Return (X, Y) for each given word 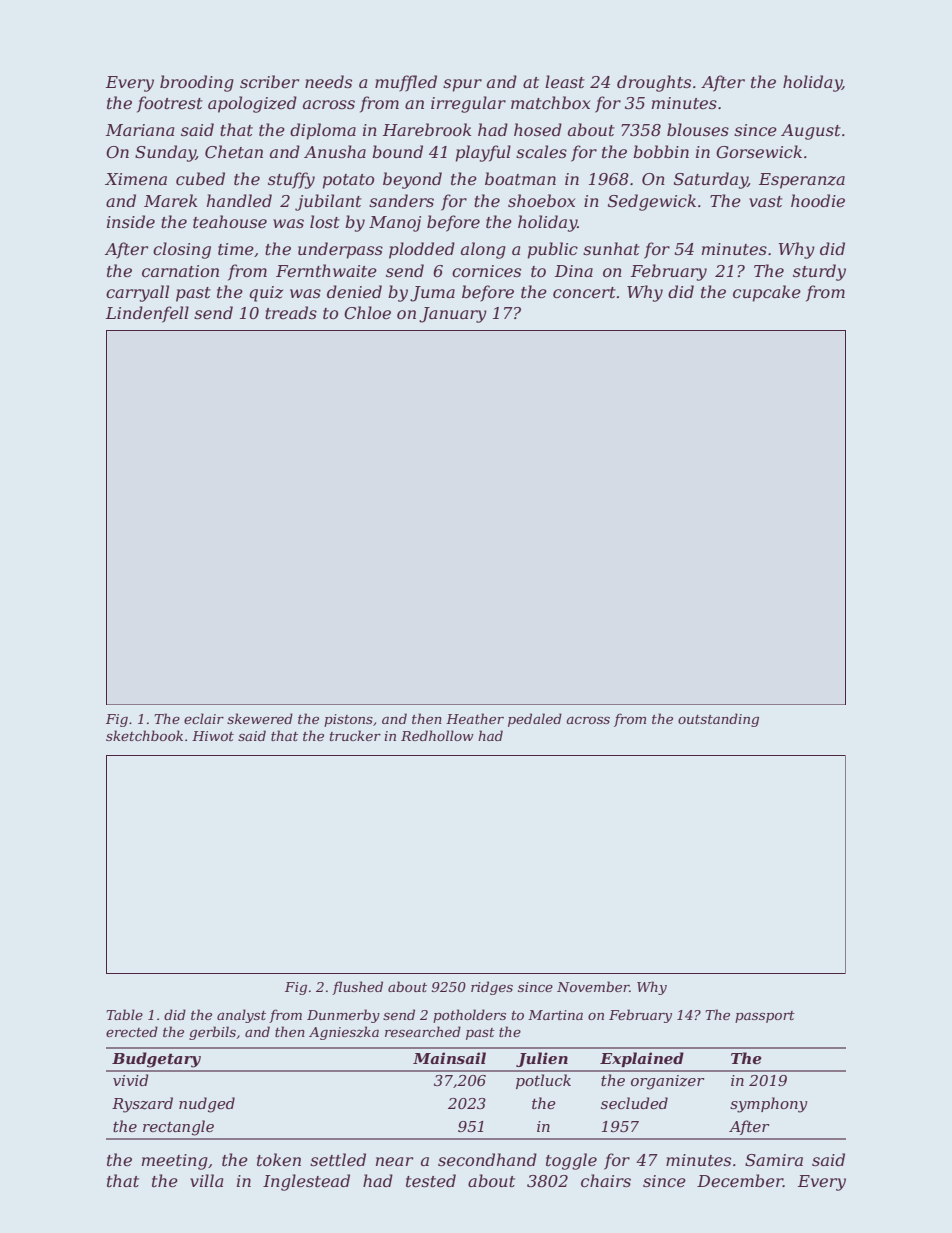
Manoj (395, 224)
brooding (197, 83)
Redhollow (437, 735)
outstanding (718, 720)
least (565, 81)
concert (584, 292)
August (811, 132)
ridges (492, 988)
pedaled (535, 720)
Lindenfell (147, 314)
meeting (175, 1162)
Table (124, 1014)
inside (131, 221)
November (593, 986)
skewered (260, 718)
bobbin (661, 151)
